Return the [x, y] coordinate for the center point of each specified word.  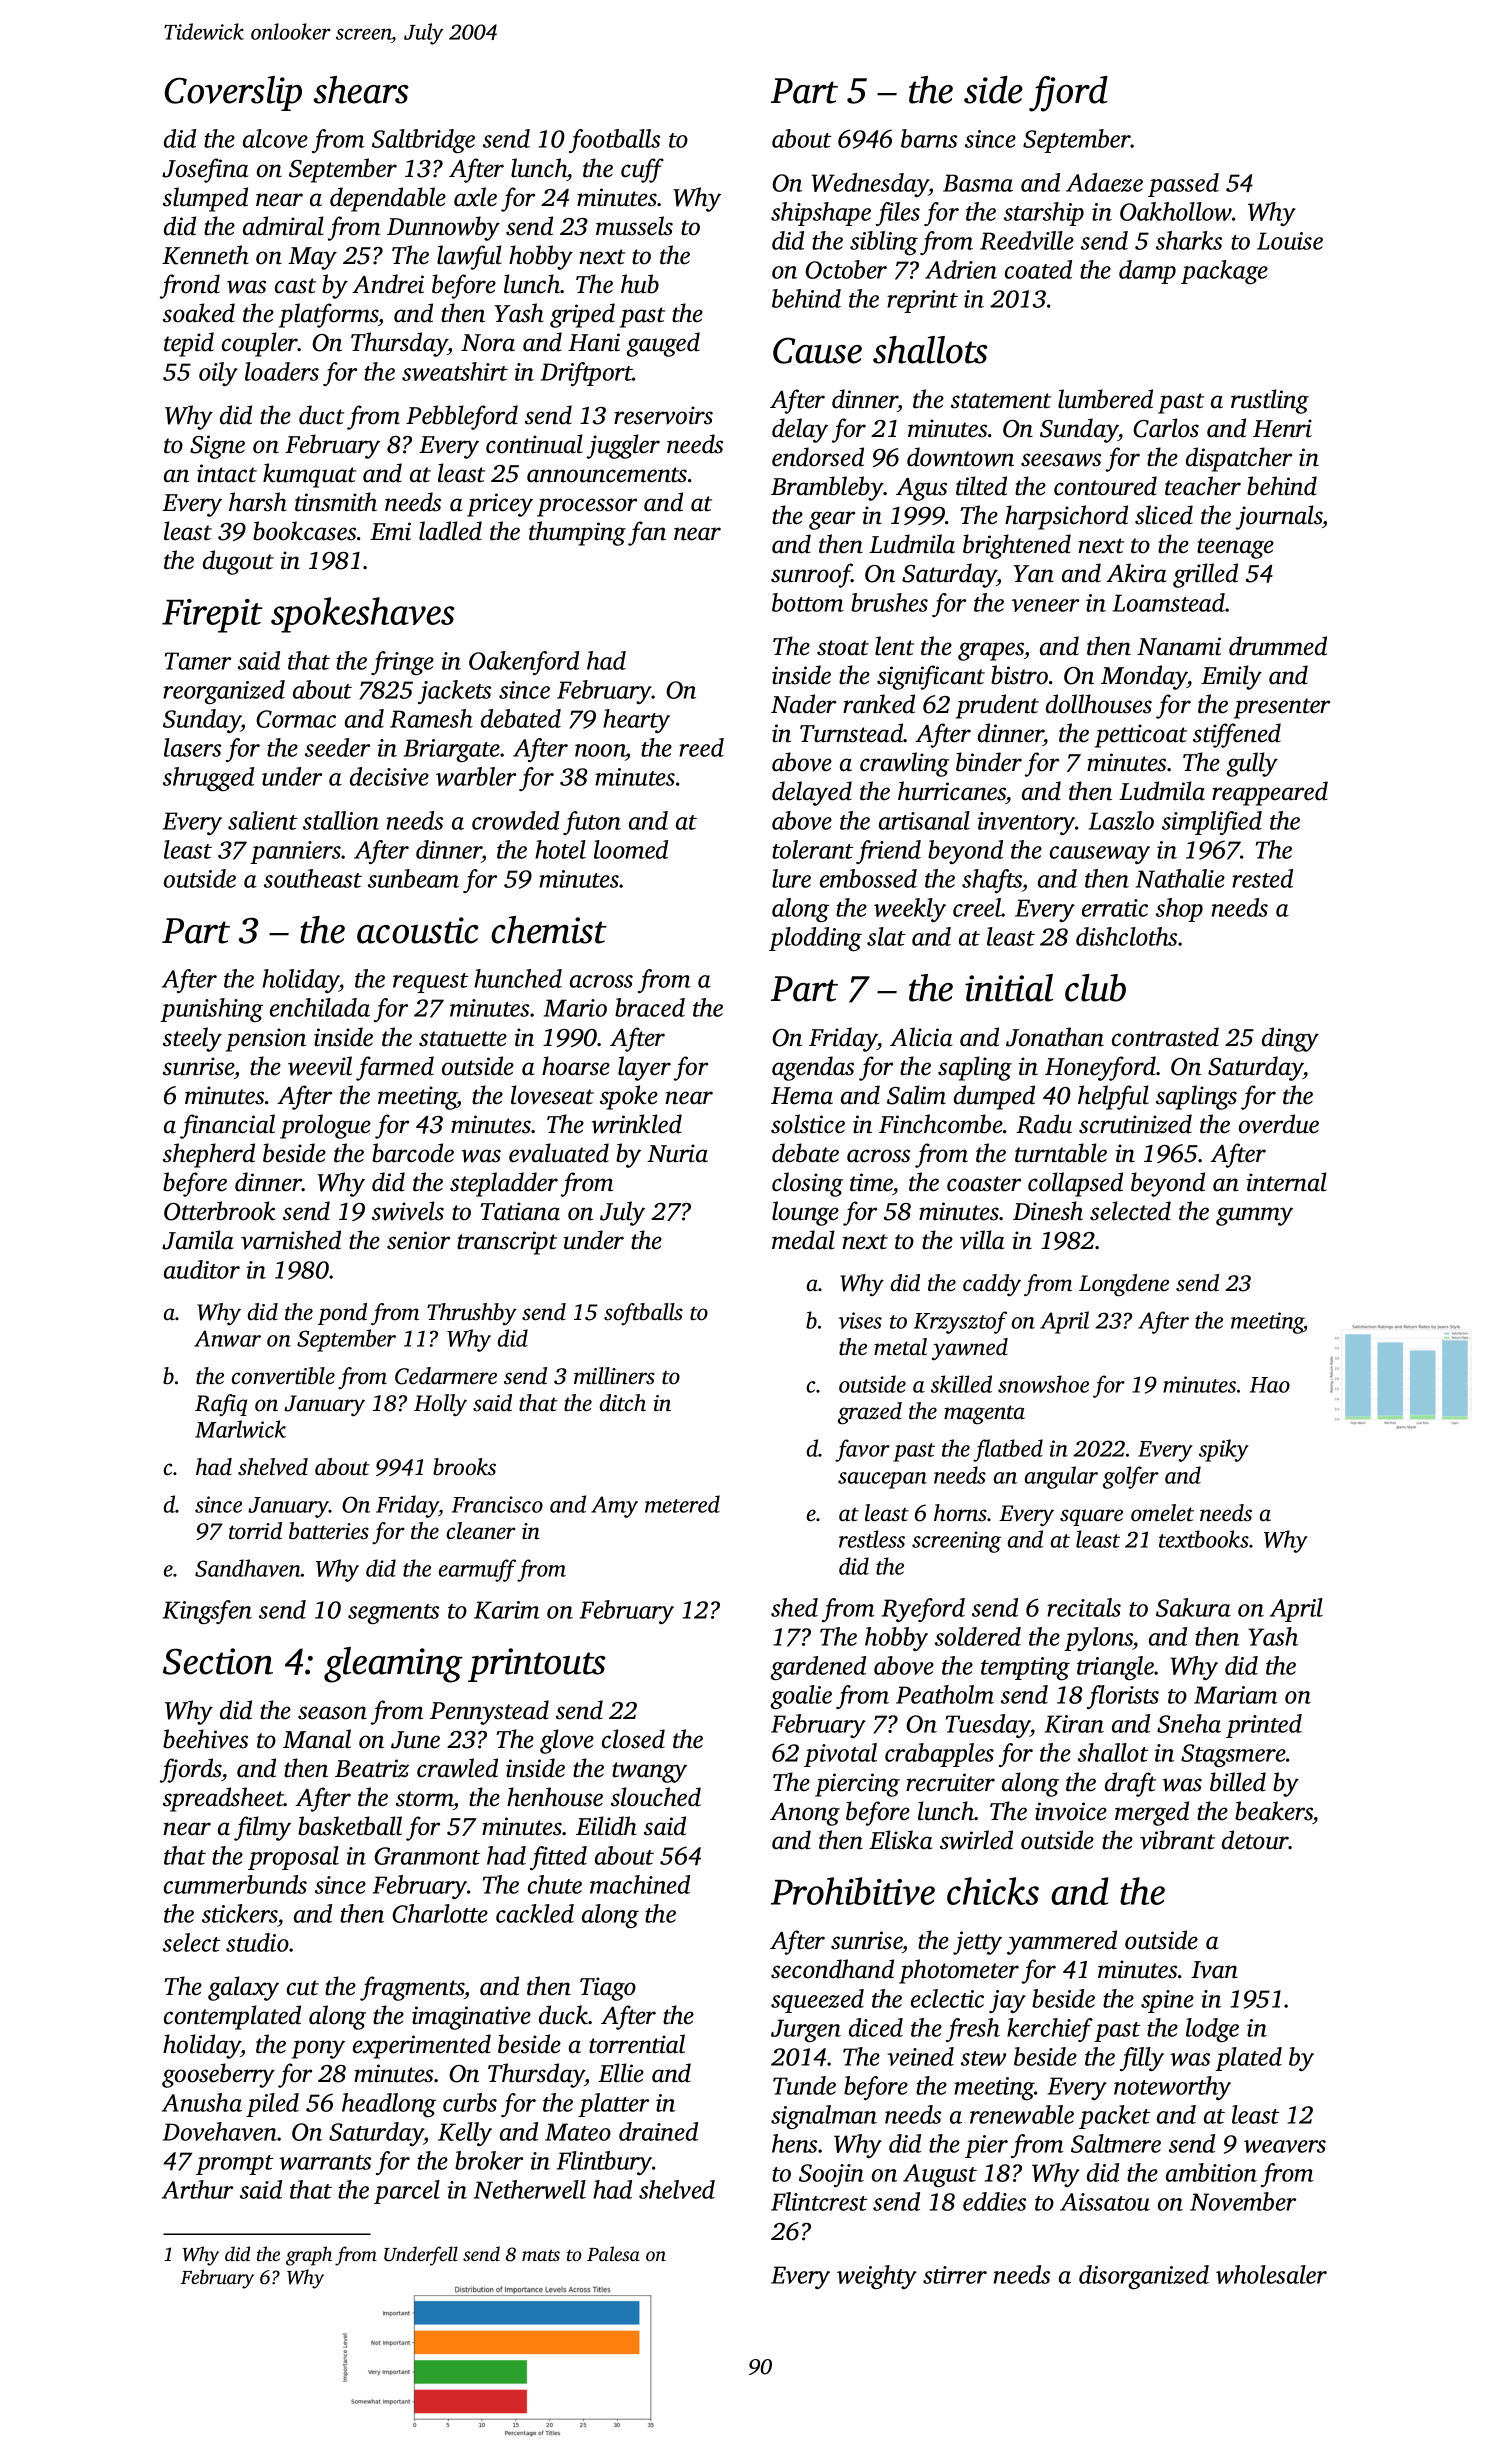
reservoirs [663, 415]
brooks [464, 1467]
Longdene [1124, 1285]
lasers [192, 747]
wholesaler [1271, 2274]
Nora [488, 343]
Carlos [1166, 428]
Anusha [202, 2102]
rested [1262, 878]
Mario [575, 1008]
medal [803, 1240]
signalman [824, 2117]
